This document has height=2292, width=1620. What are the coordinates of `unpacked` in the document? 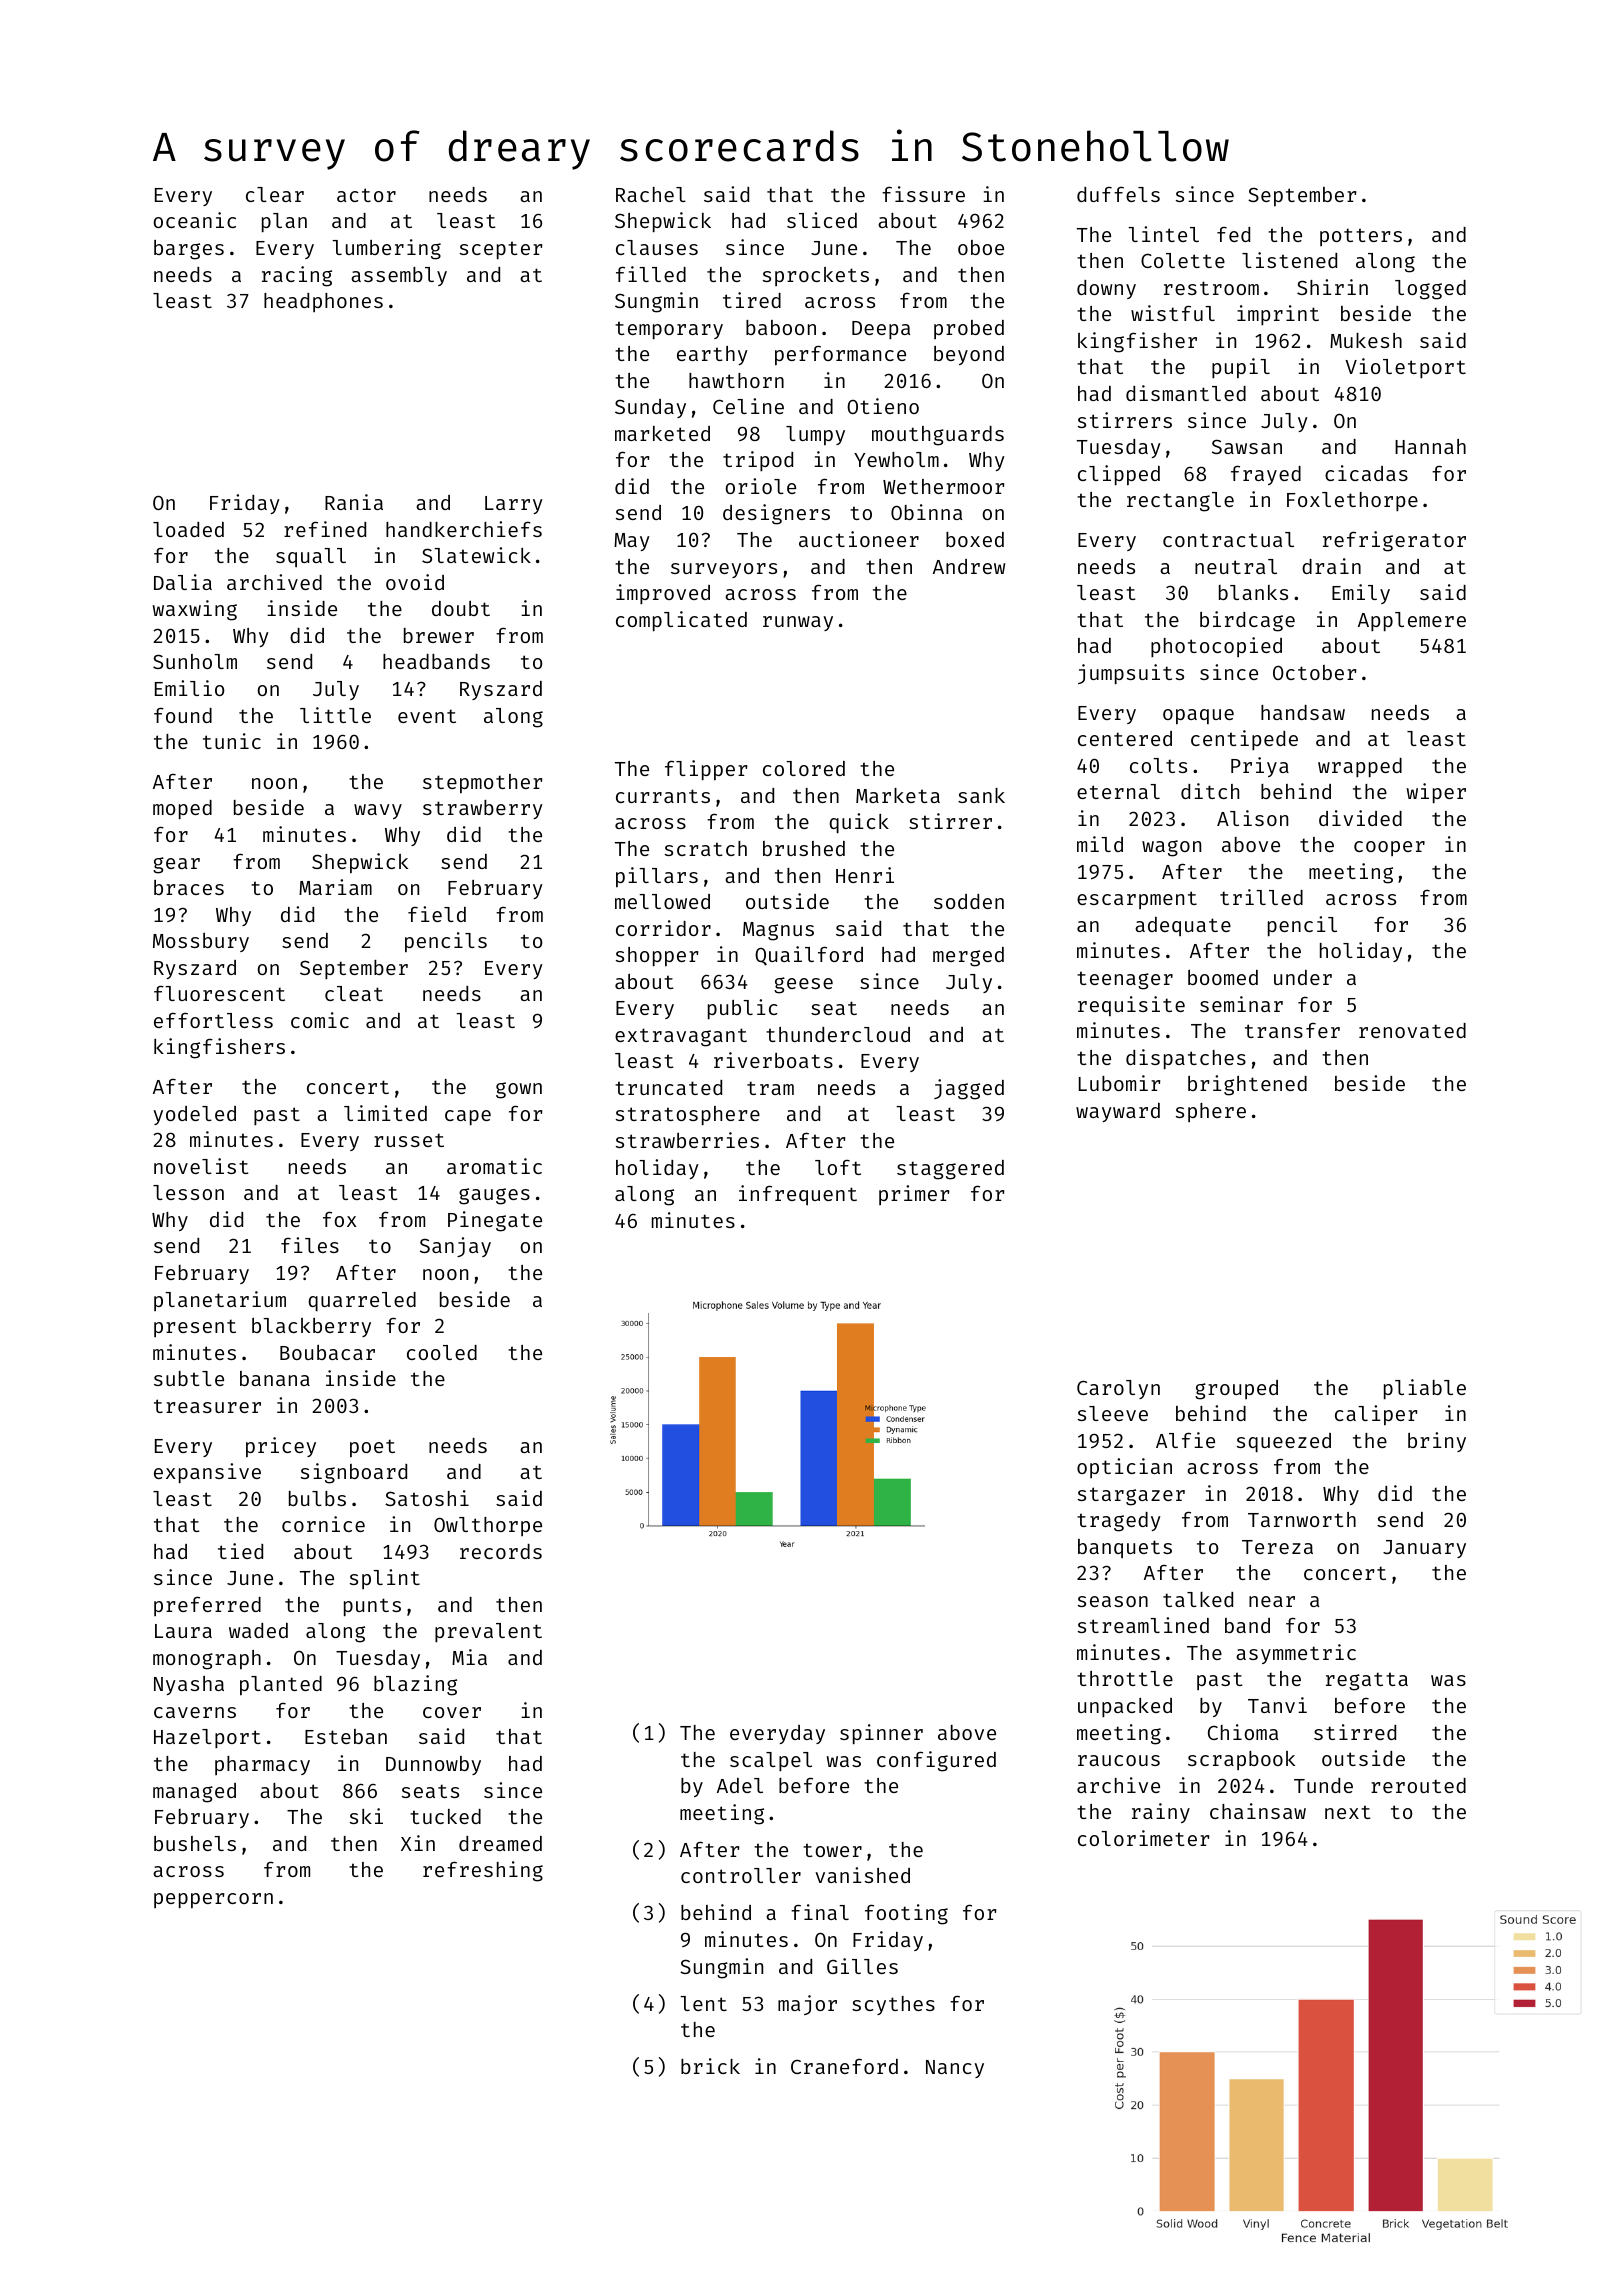 It's located at (1125, 1707).
